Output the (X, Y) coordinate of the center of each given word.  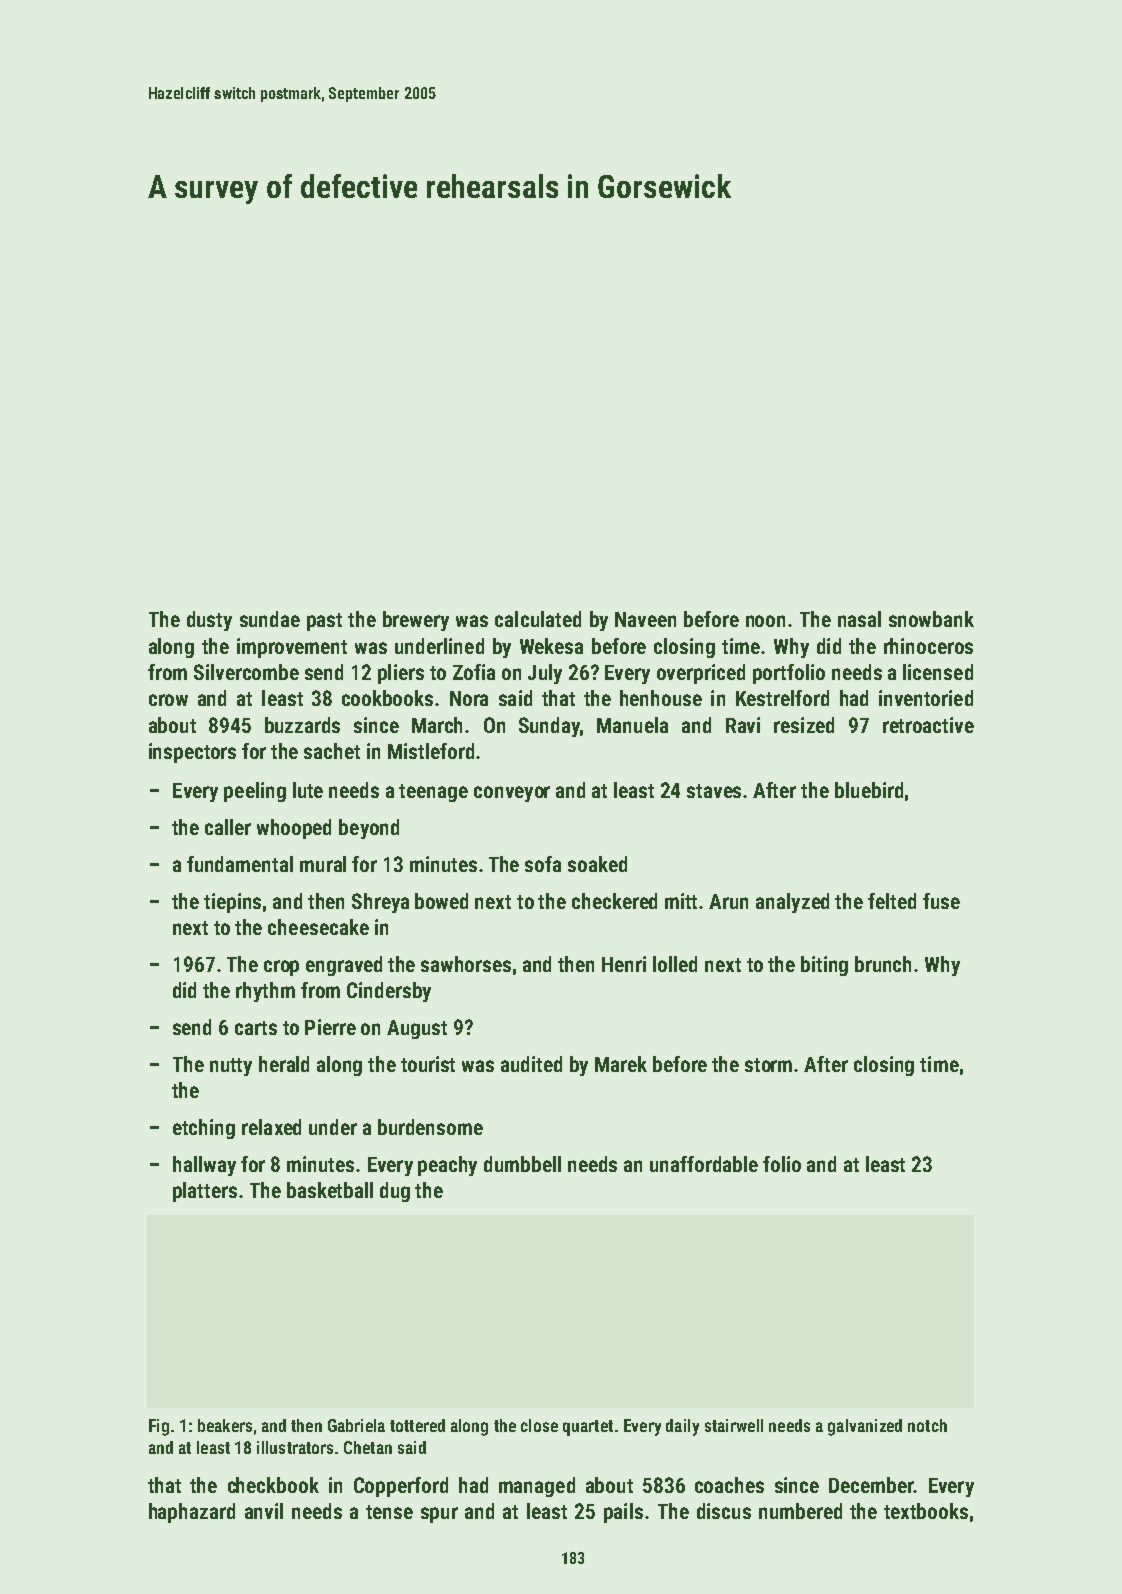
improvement (292, 648)
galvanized (865, 1427)
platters (205, 1192)
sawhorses (466, 964)
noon (765, 621)
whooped (294, 829)
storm (768, 1065)
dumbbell (522, 1164)
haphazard (192, 1513)
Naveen (645, 619)
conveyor (512, 794)
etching (204, 1129)
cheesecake (318, 927)
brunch (883, 964)
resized (804, 725)
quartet (588, 1428)
